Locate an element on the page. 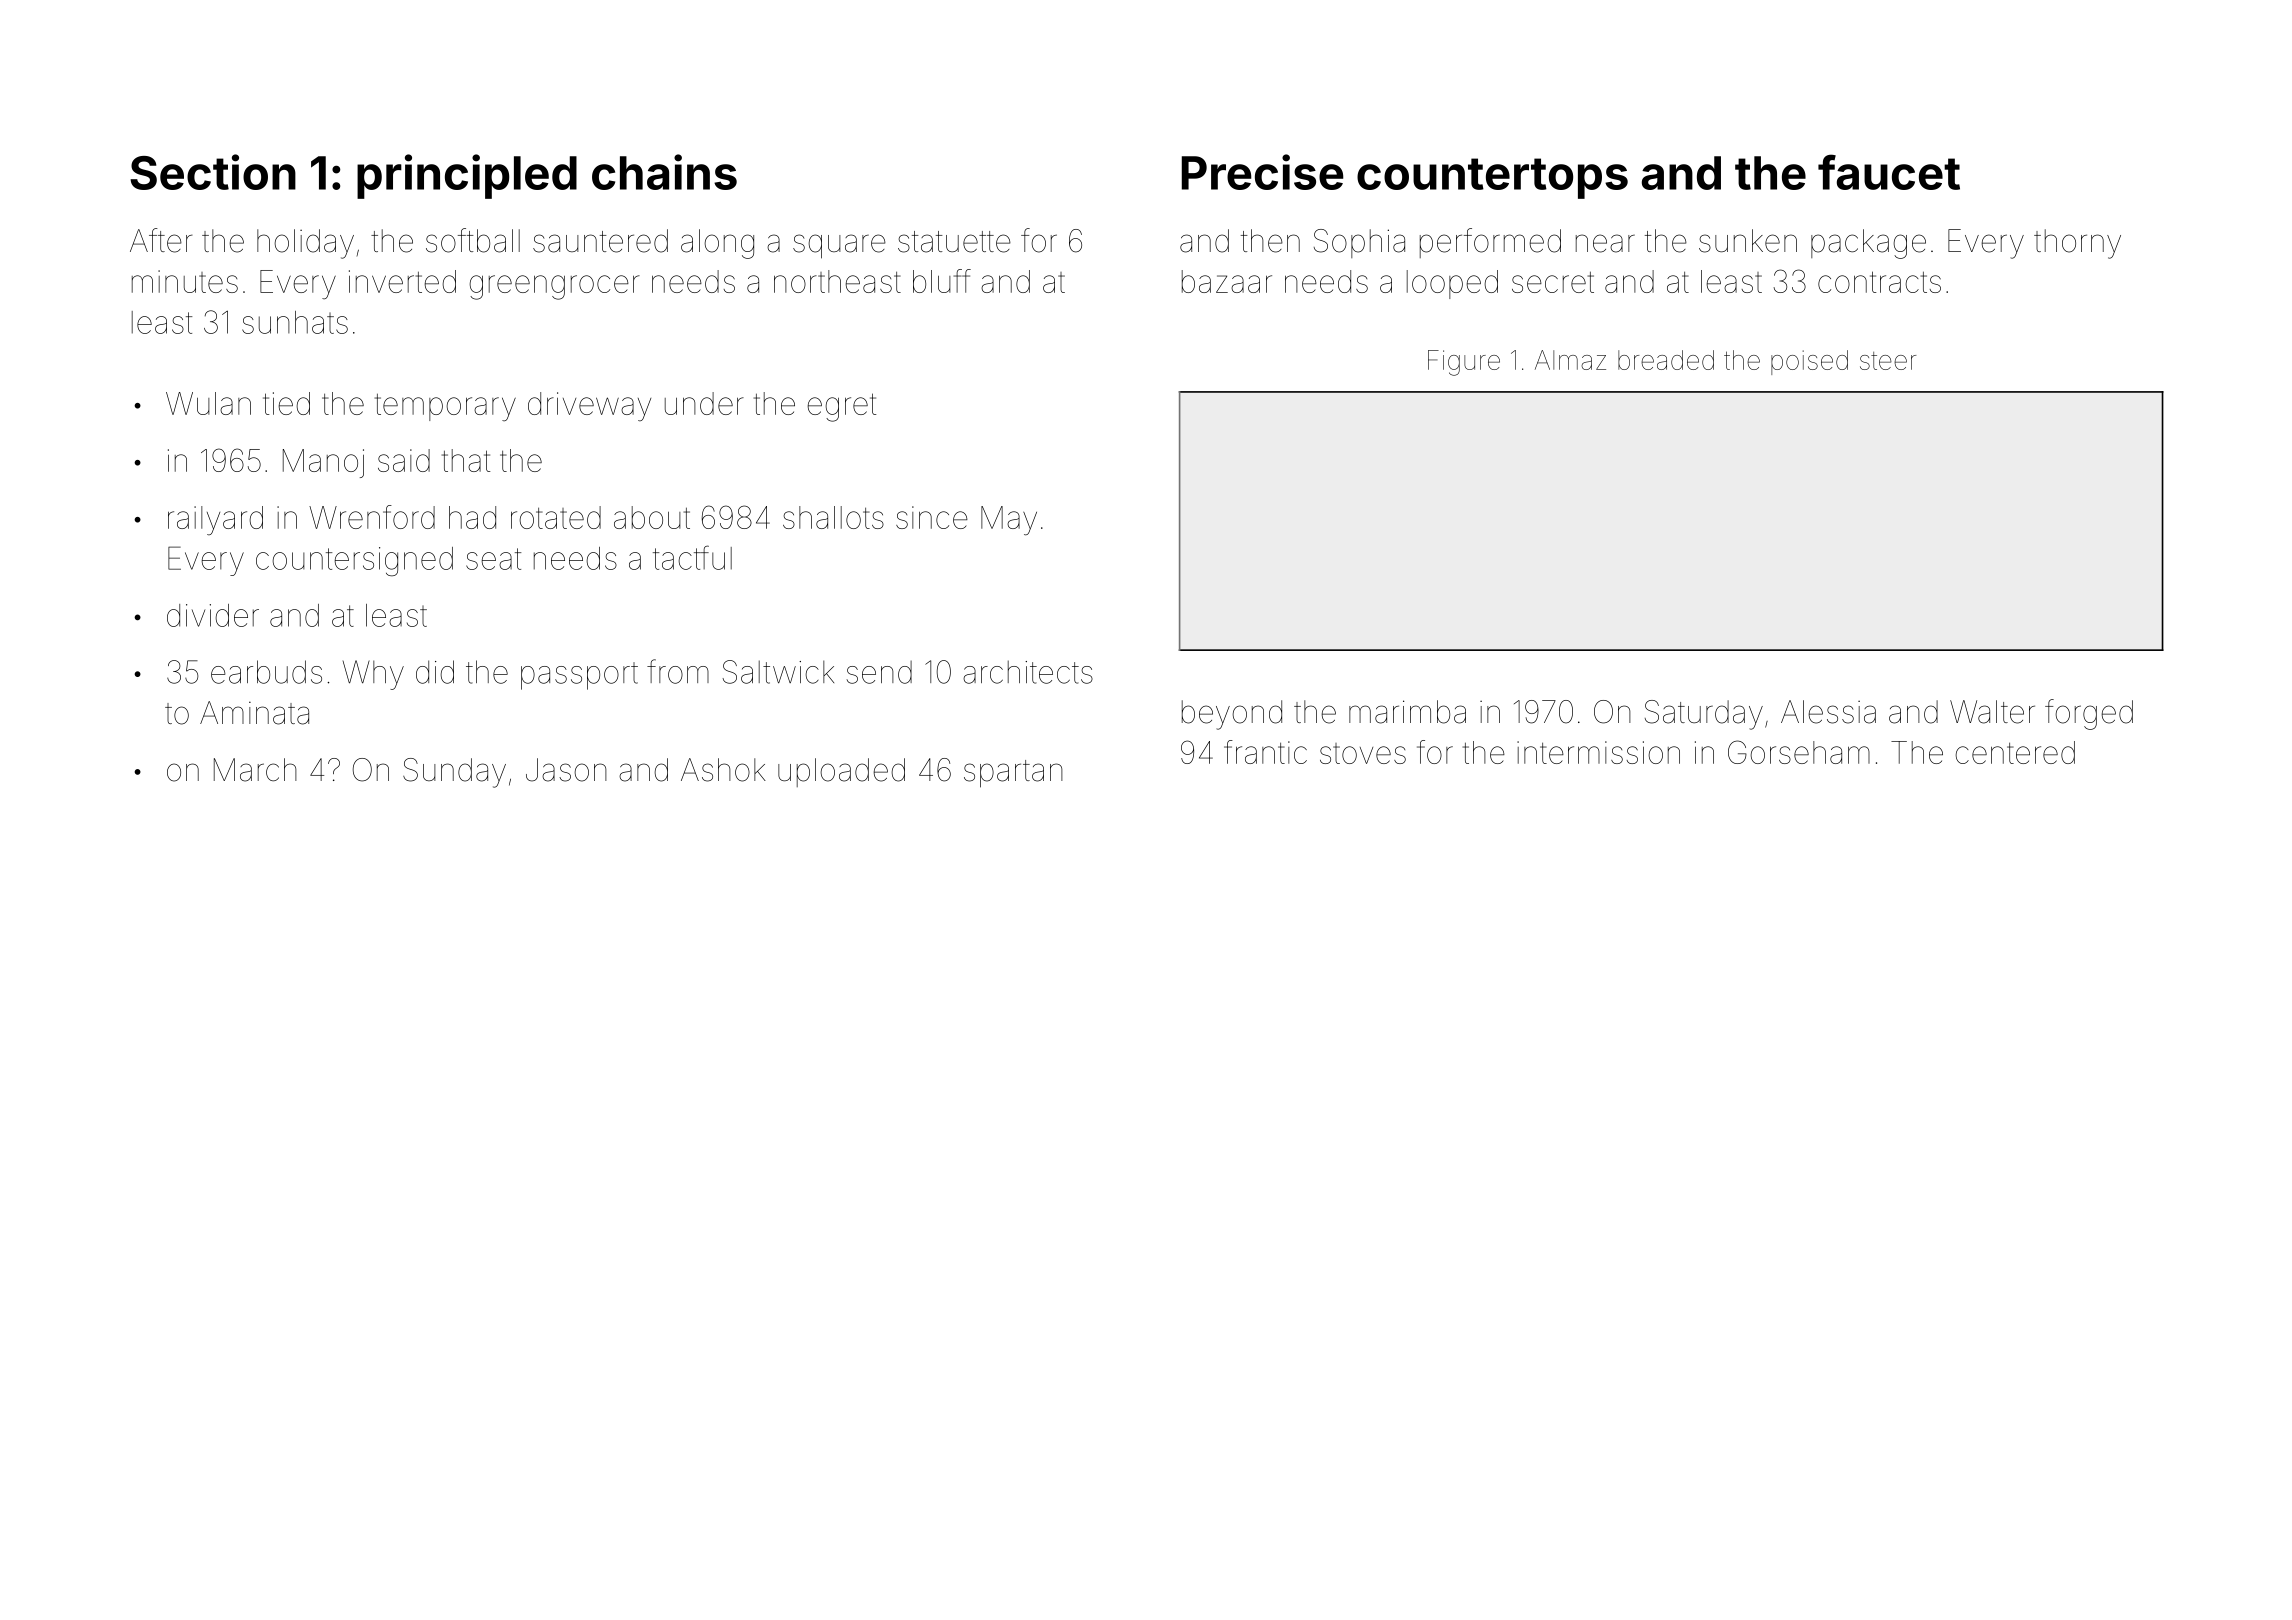  secret is located at coordinates (1553, 282).
